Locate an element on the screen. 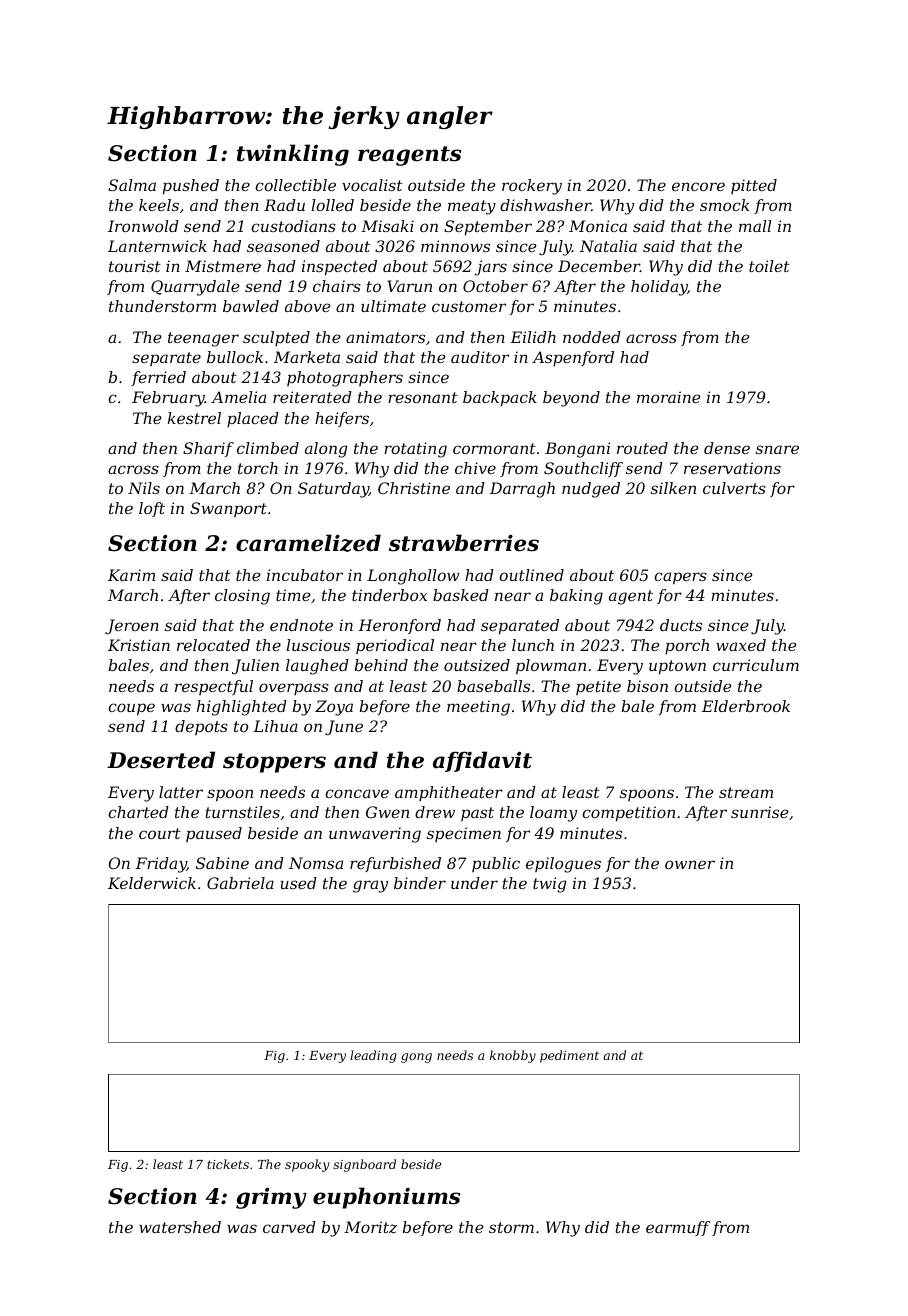 The height and width of the screenshot is (1316, 908). vocalist is located at coordinates (372, 185).
